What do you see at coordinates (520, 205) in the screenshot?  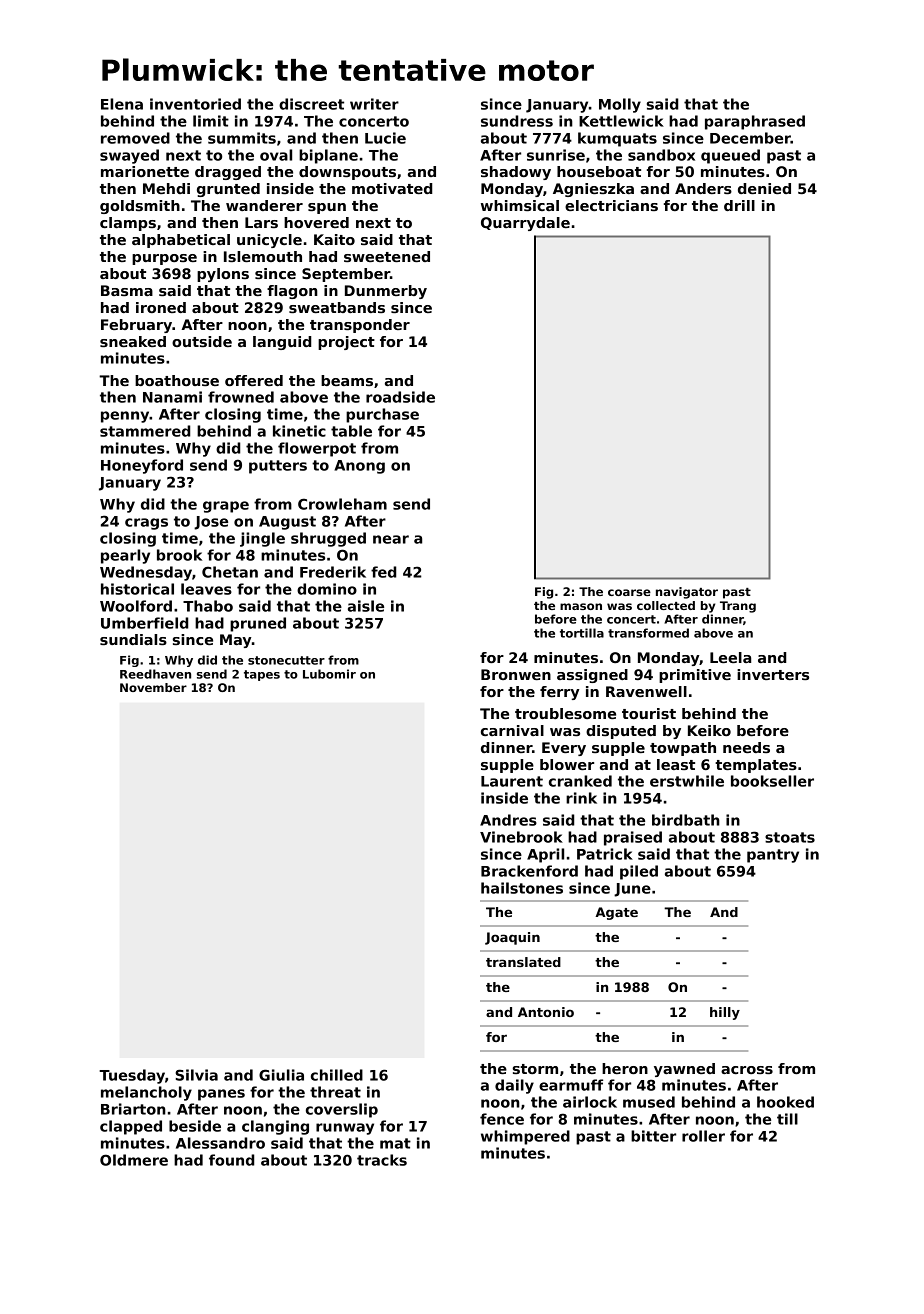 I see `whimsical` at bounding box center [520, 205].
